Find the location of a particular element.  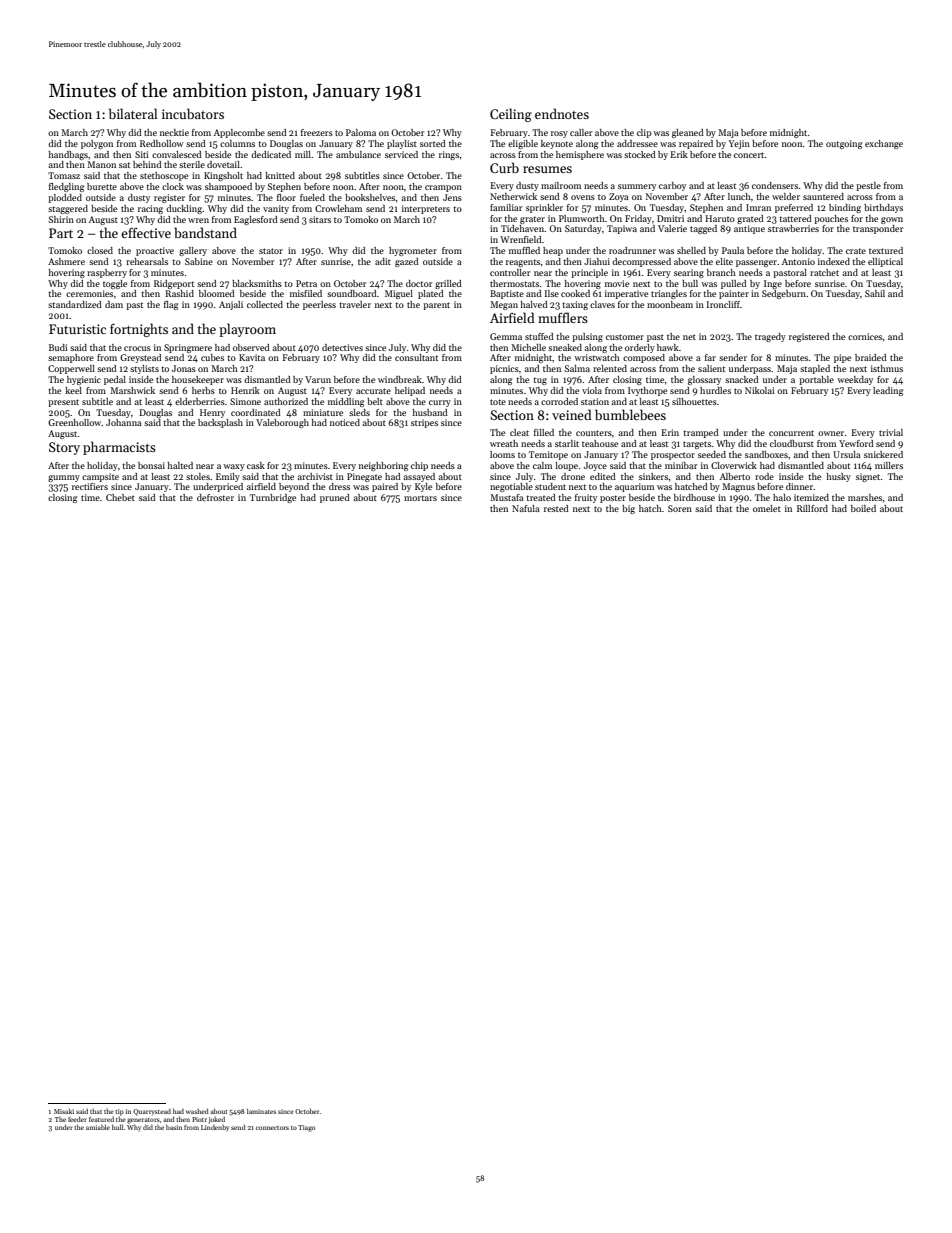

laminates is located at coordinates (261, 1111).
